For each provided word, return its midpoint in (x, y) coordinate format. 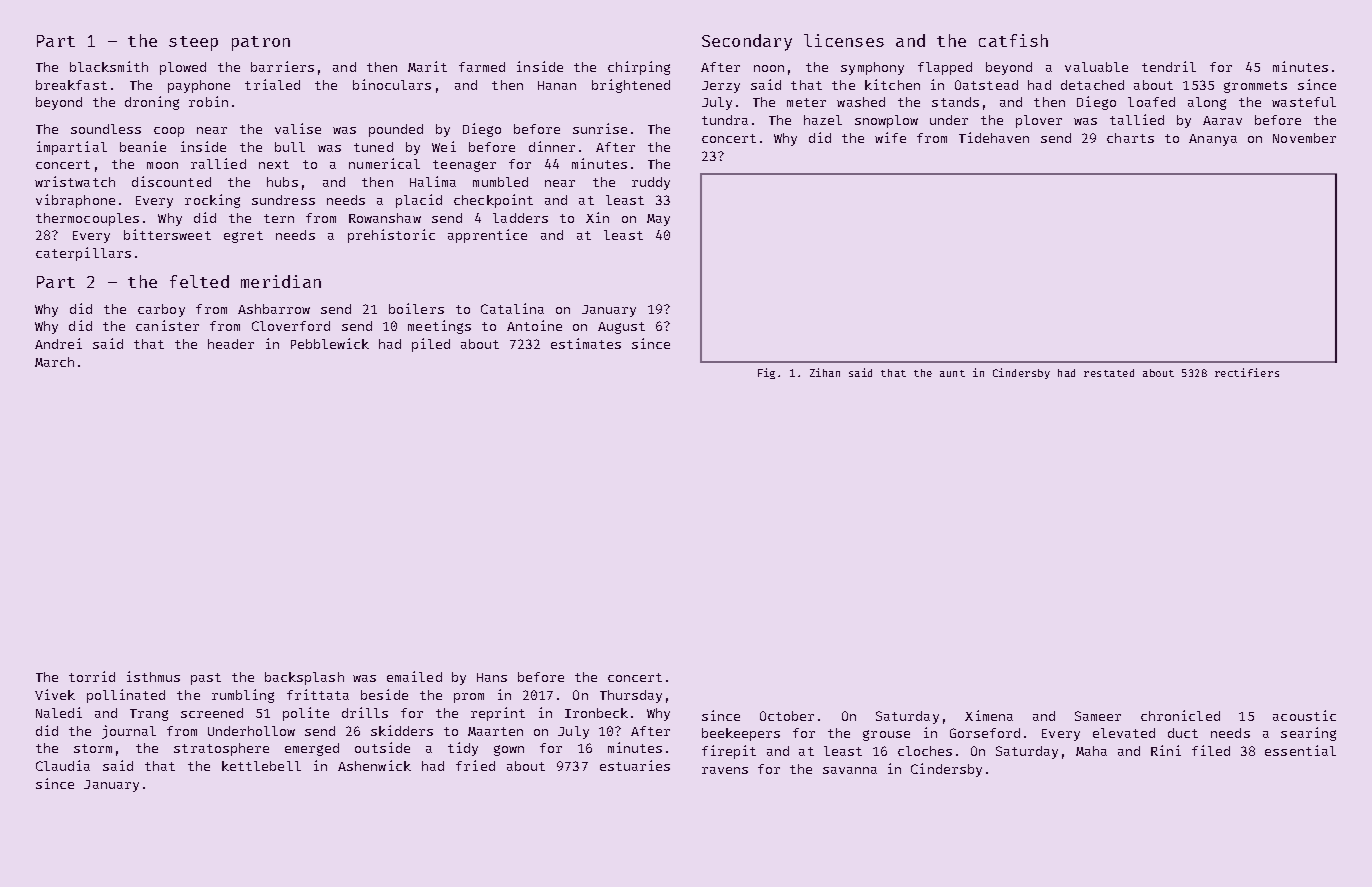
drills (365, 712)
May (658, 220)
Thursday (631, 696)
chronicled (1180, 715)
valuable (1096, 67)
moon (162, 165)
